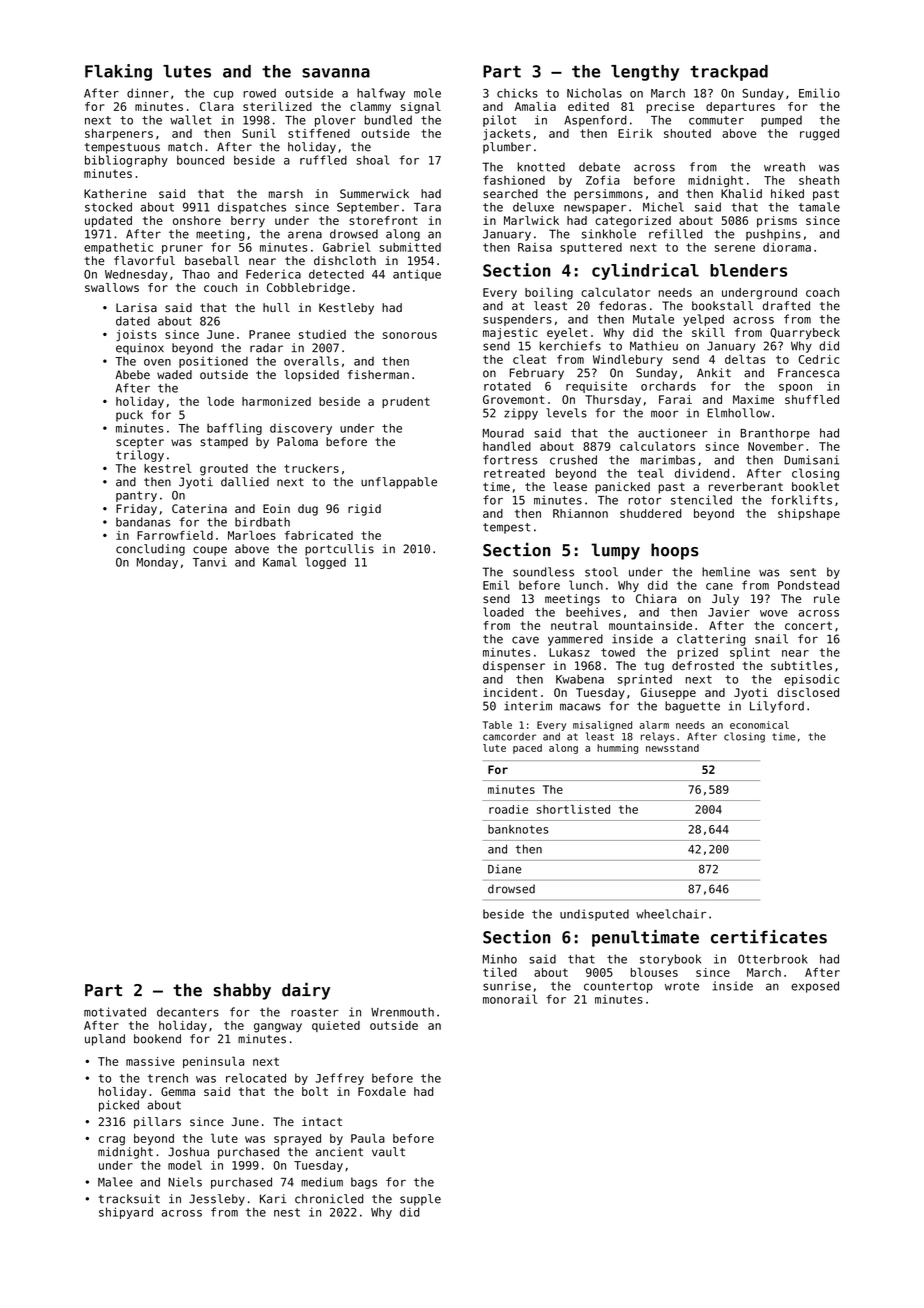 The height and width of the document is (1308, 924). Describe the element at coordinates (819, 135) in the document. I see `rugged` at that location.
